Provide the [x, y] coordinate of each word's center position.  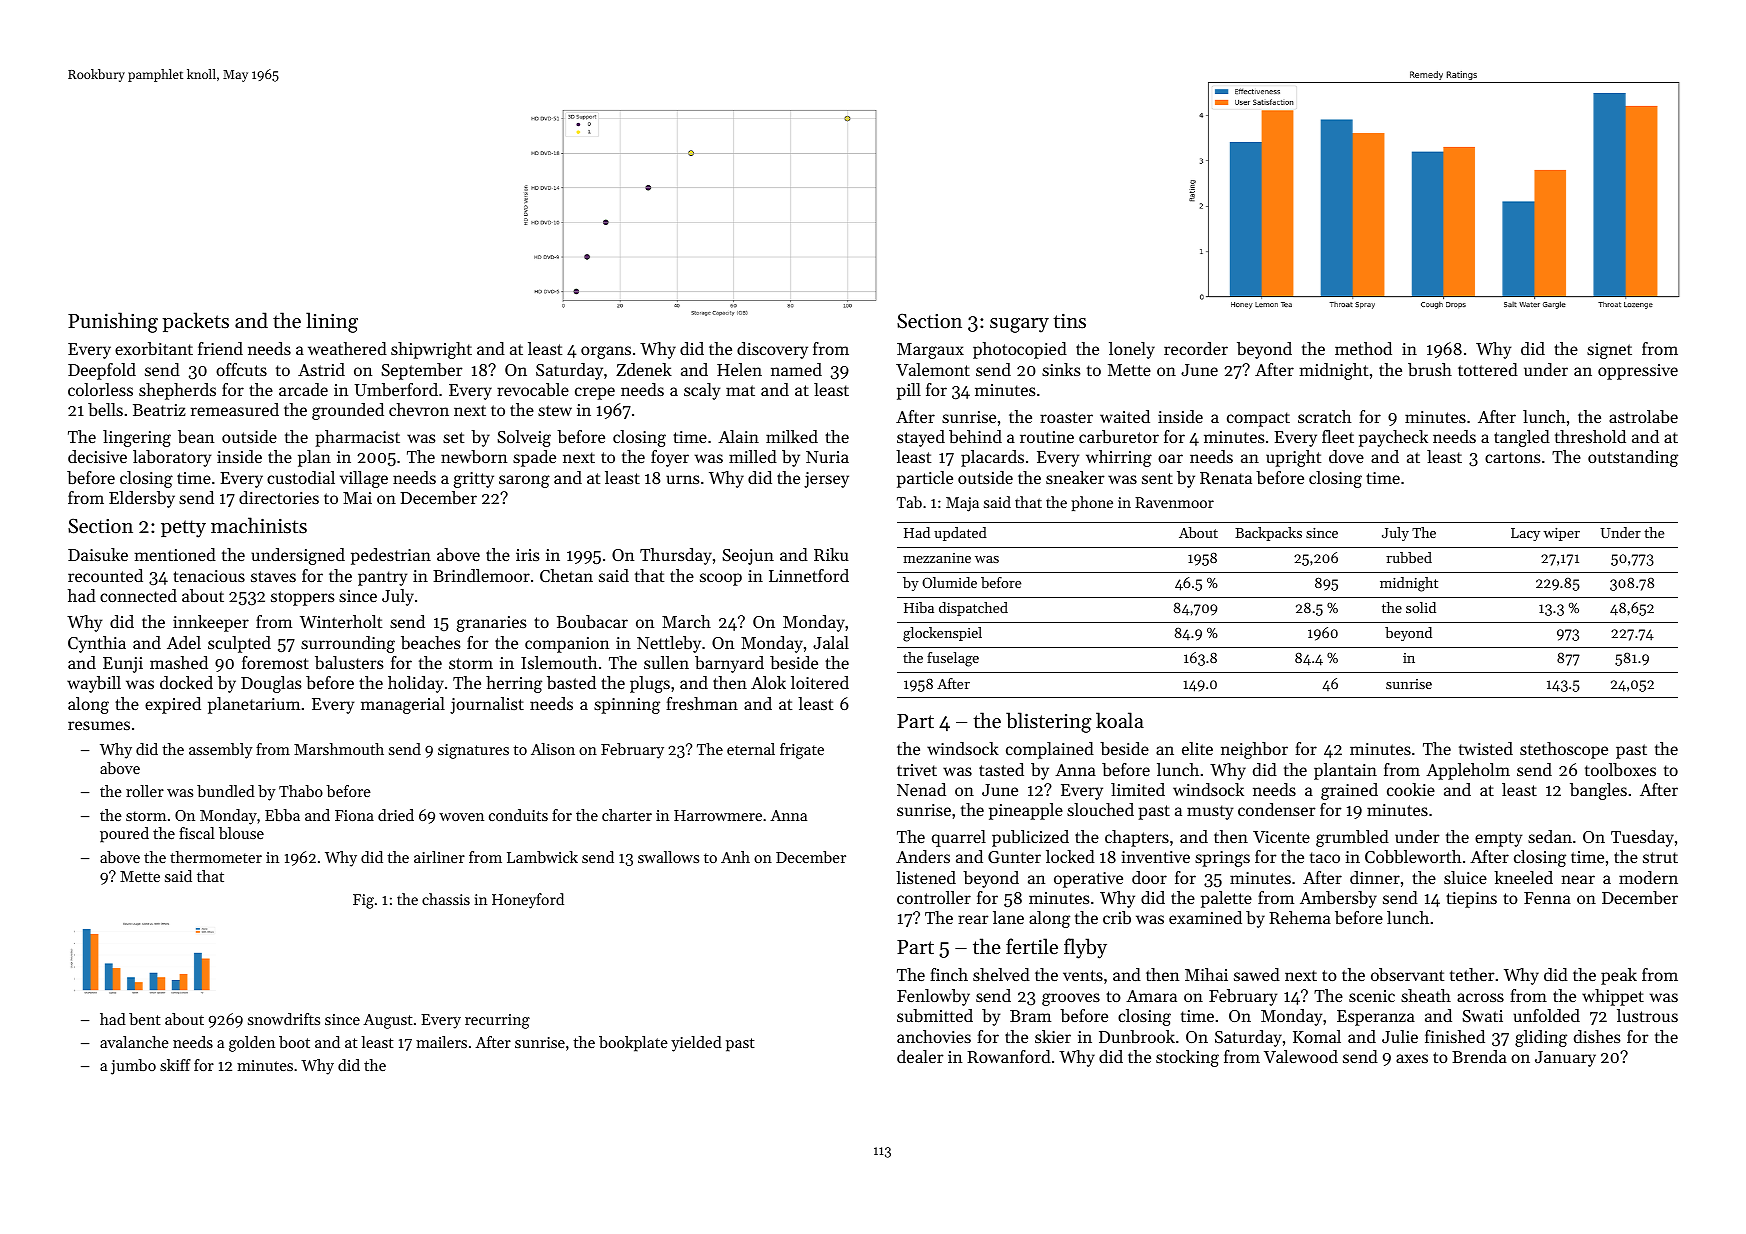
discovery [772, 350]
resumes [99, 725]
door [1149, 877]
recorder [1196, 348]
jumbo [133, 1067]
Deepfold [102, 371]
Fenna [1547, 898]
